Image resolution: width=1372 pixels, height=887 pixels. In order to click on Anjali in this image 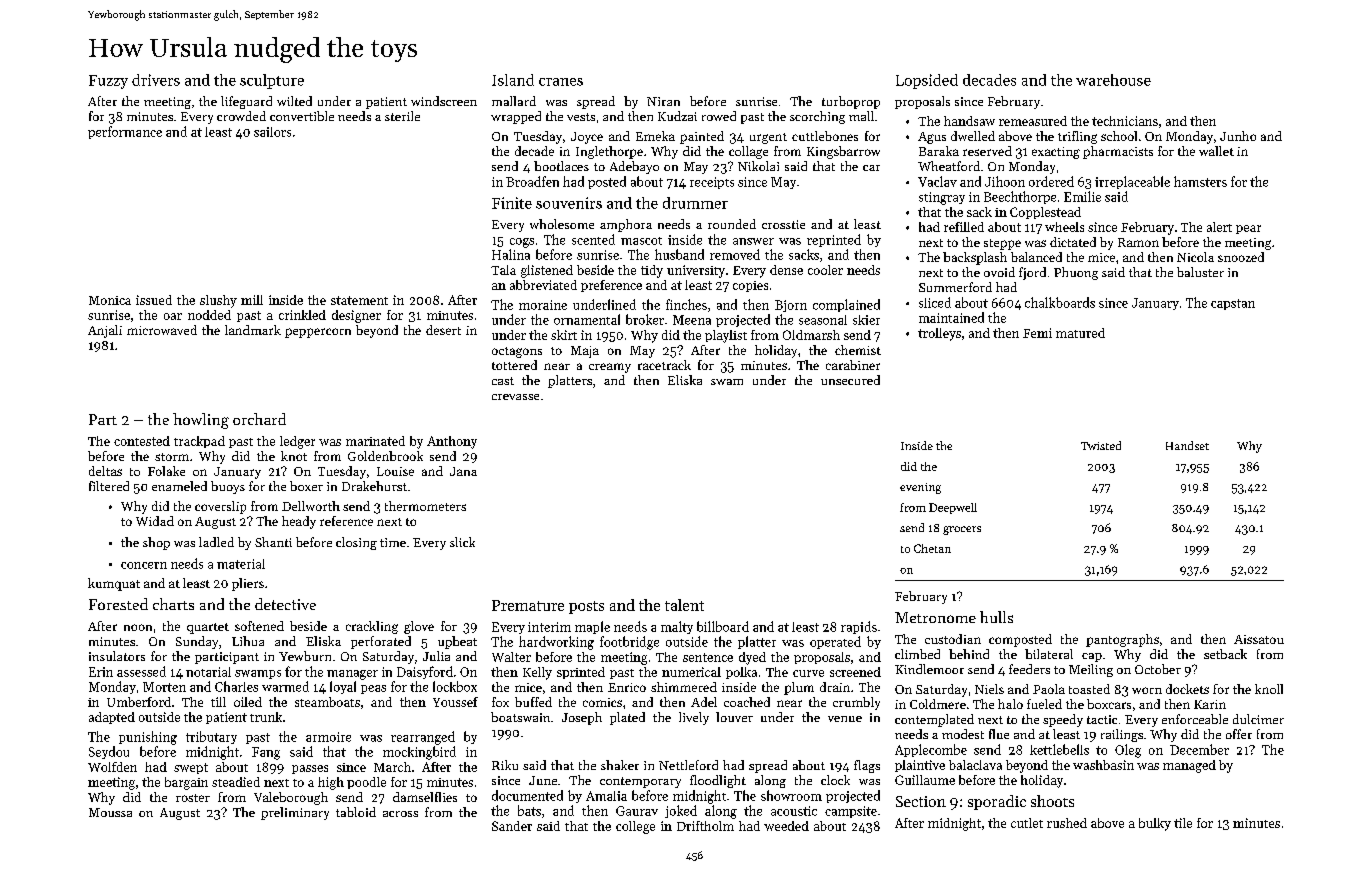, I will do `click(105, 331)`.
